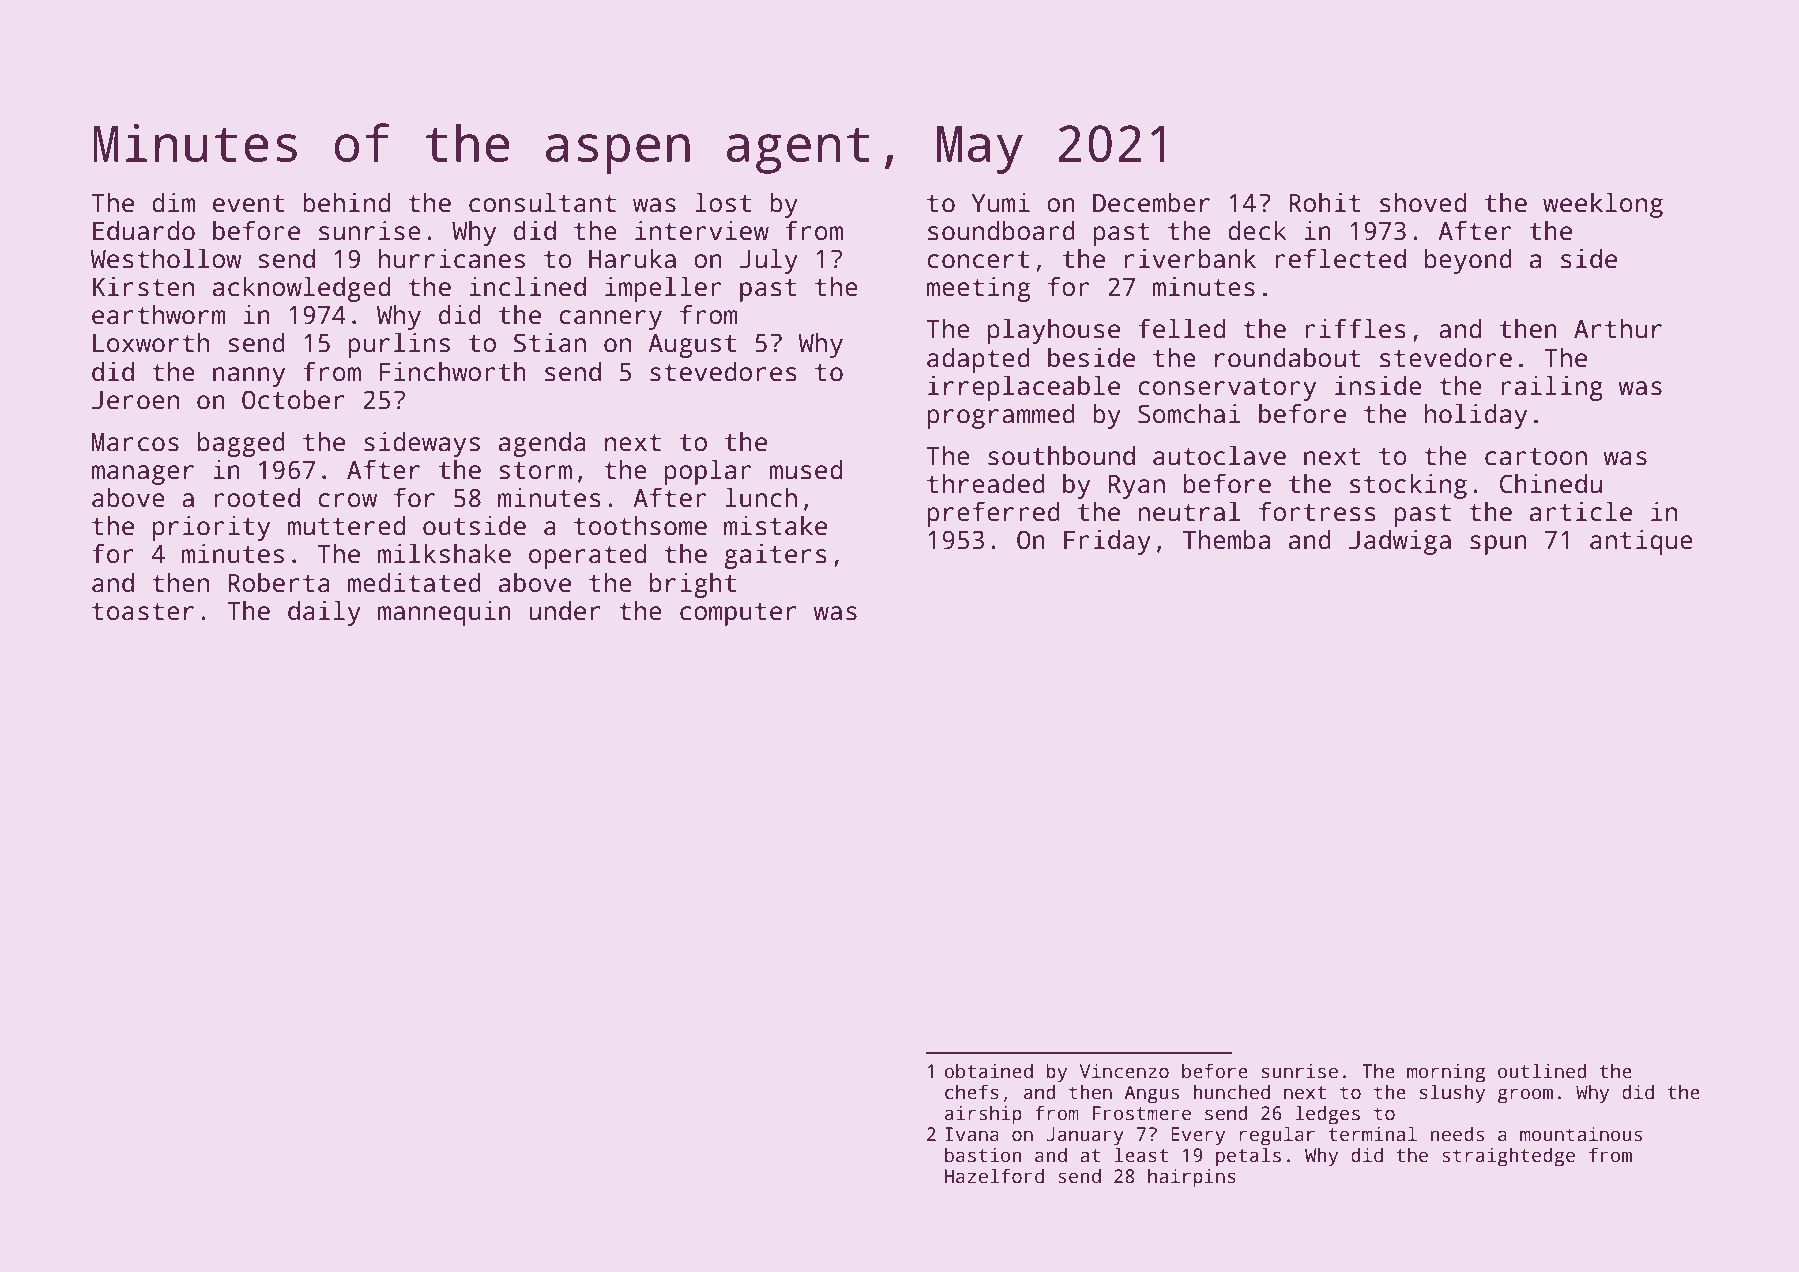  I want to click on spun, so click(1498, 545).
